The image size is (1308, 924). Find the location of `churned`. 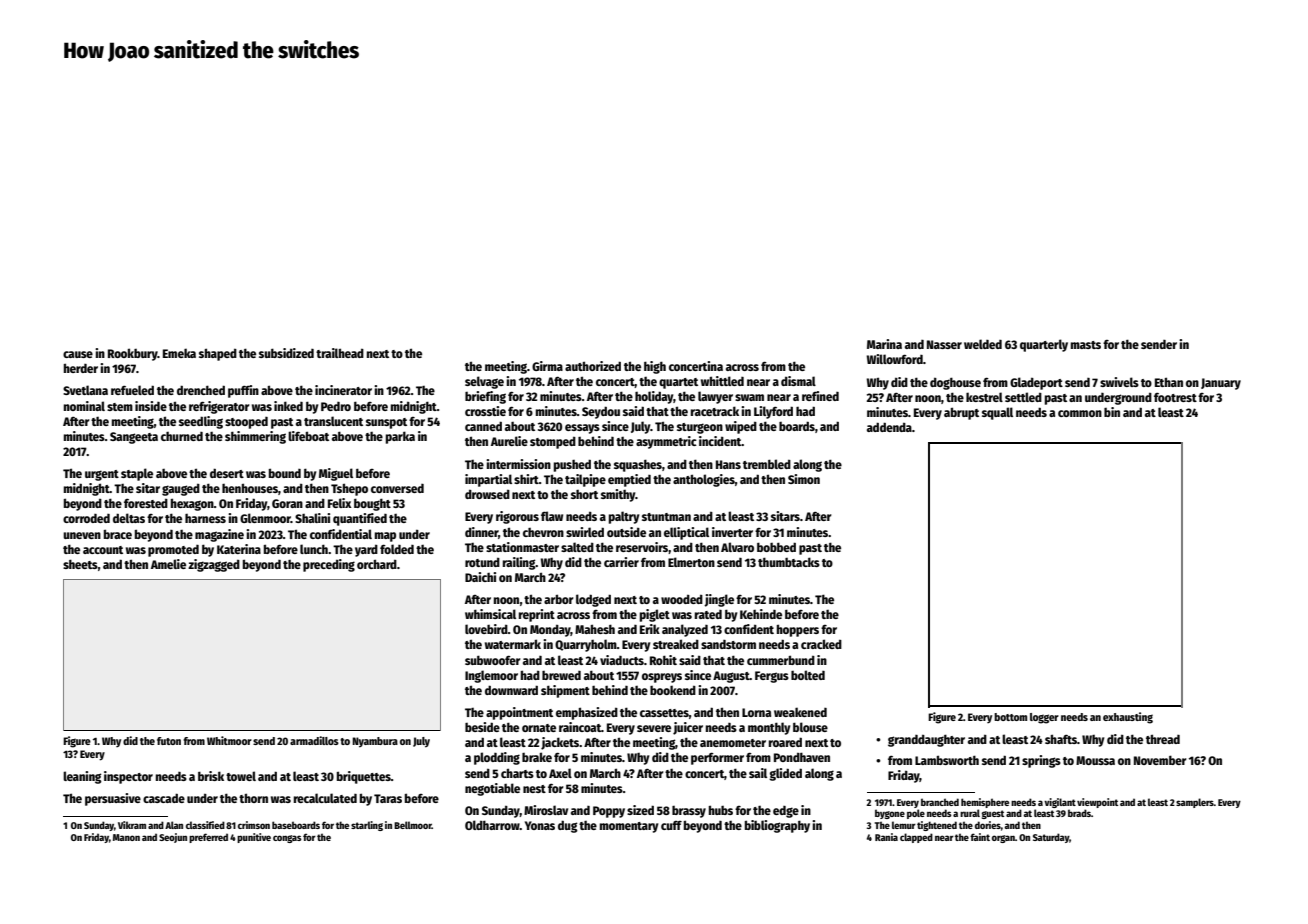

churned is located at coordinates (182, 436).
